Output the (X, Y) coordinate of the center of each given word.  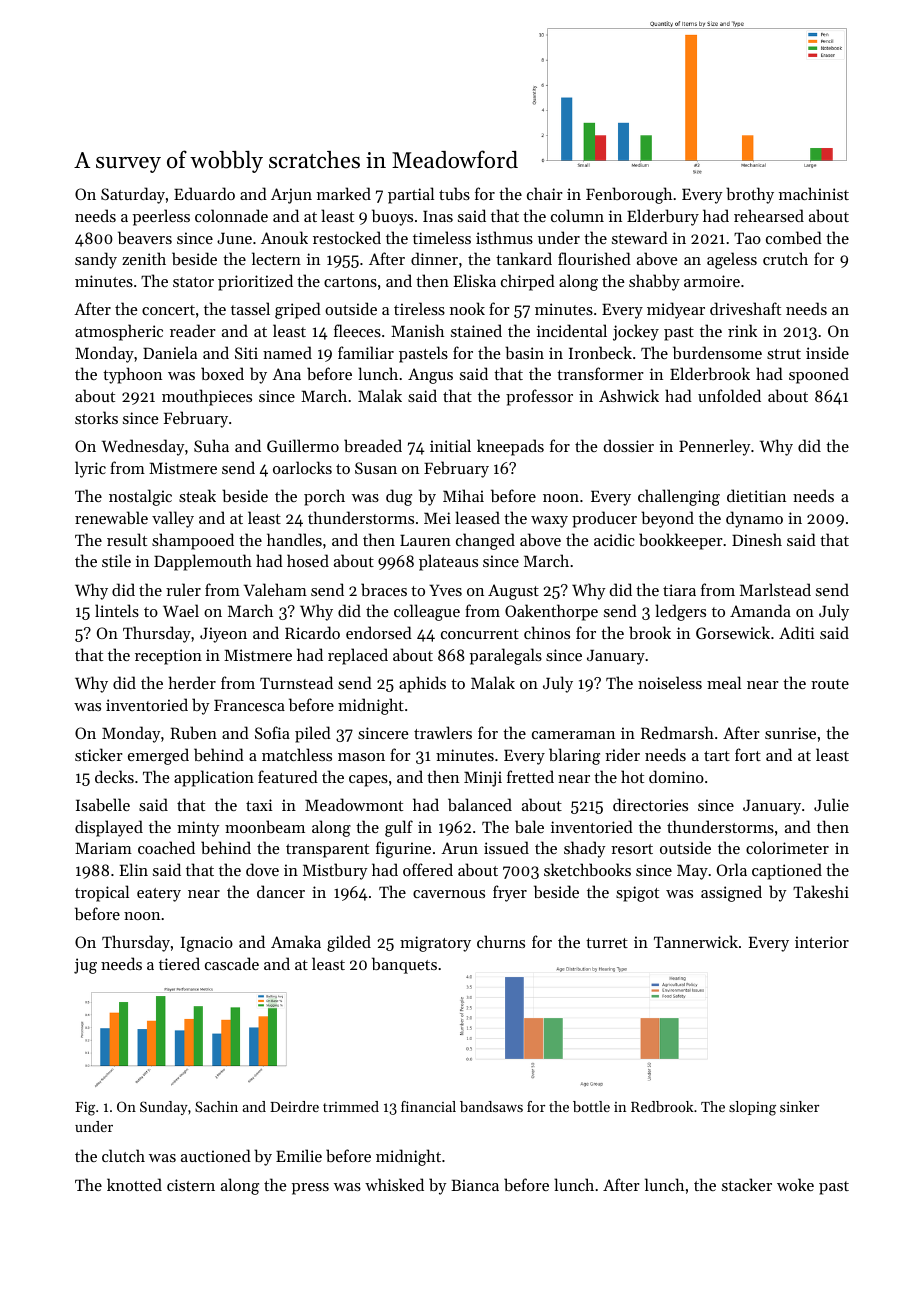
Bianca (475, 1185)
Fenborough (629, 195)
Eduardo (204, 193)
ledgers (680, 612)
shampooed (193, 541)
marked (344, 193)
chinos (547, 632)
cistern (191, 1185)
